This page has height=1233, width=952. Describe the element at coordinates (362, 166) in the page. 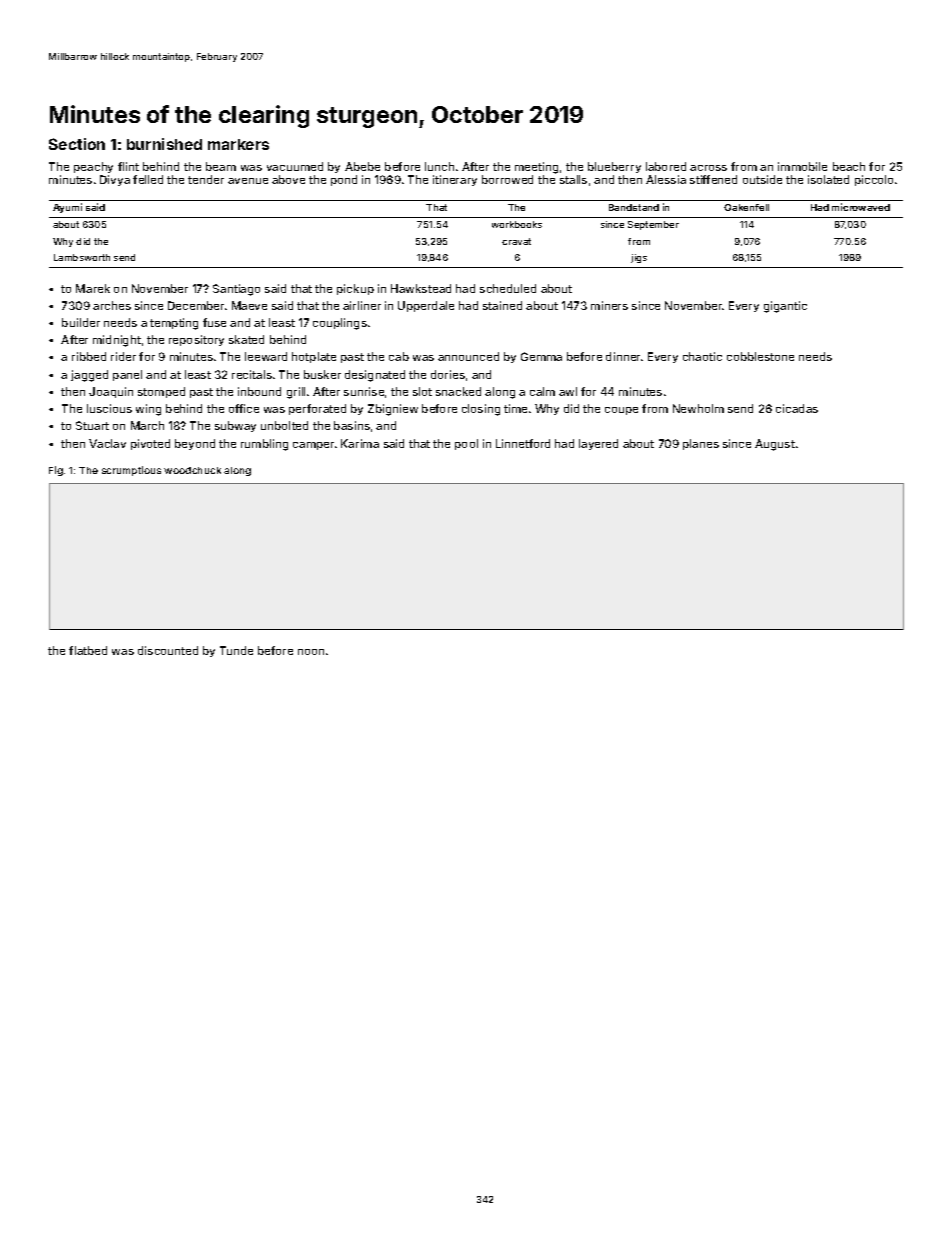

I see `Abebe` at that location.
